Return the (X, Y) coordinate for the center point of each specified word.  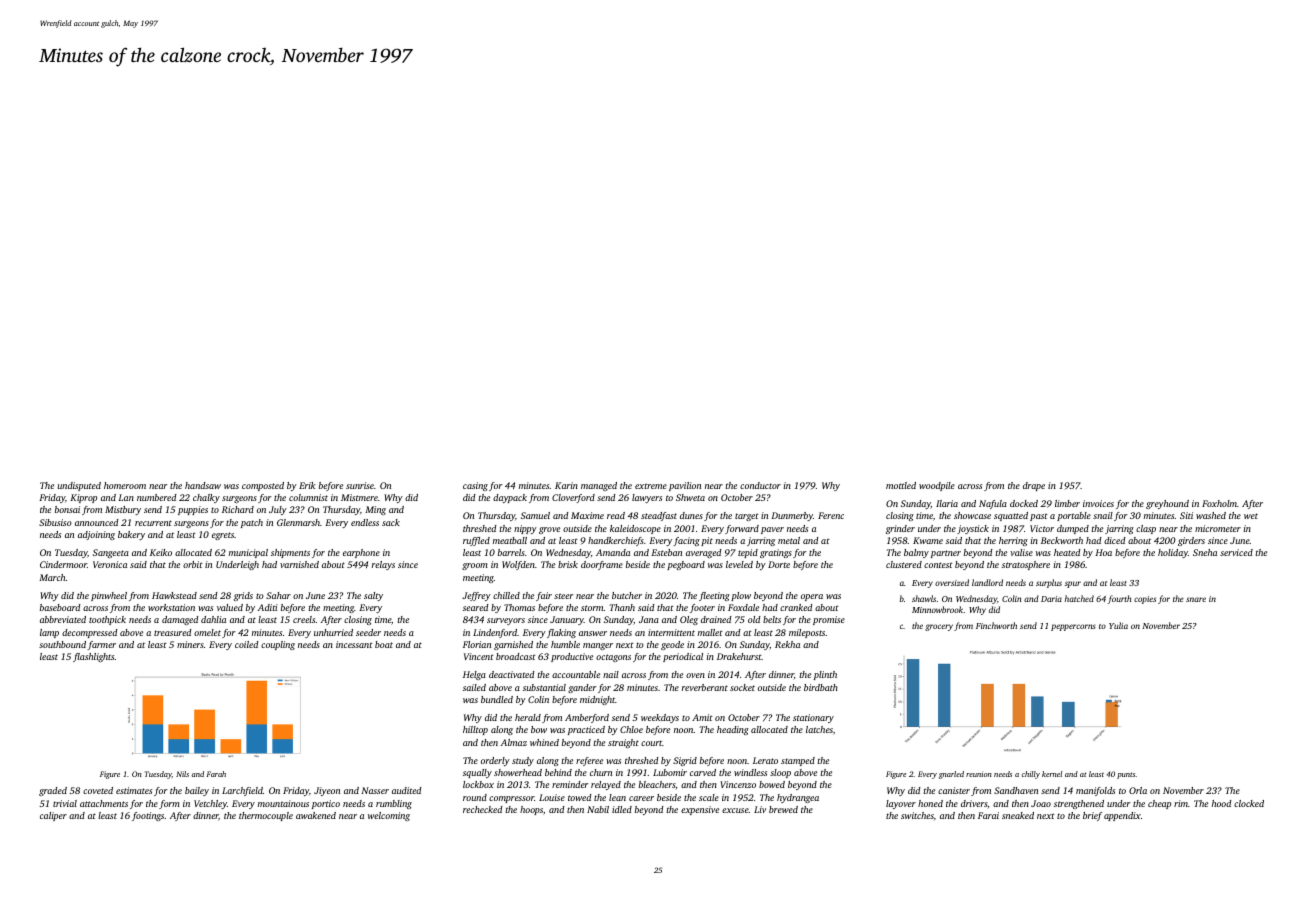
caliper (53, 816)
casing (475, 486)
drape (1034, 486)
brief (1092, 816)
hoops (531, 810)
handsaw (203, 485)
